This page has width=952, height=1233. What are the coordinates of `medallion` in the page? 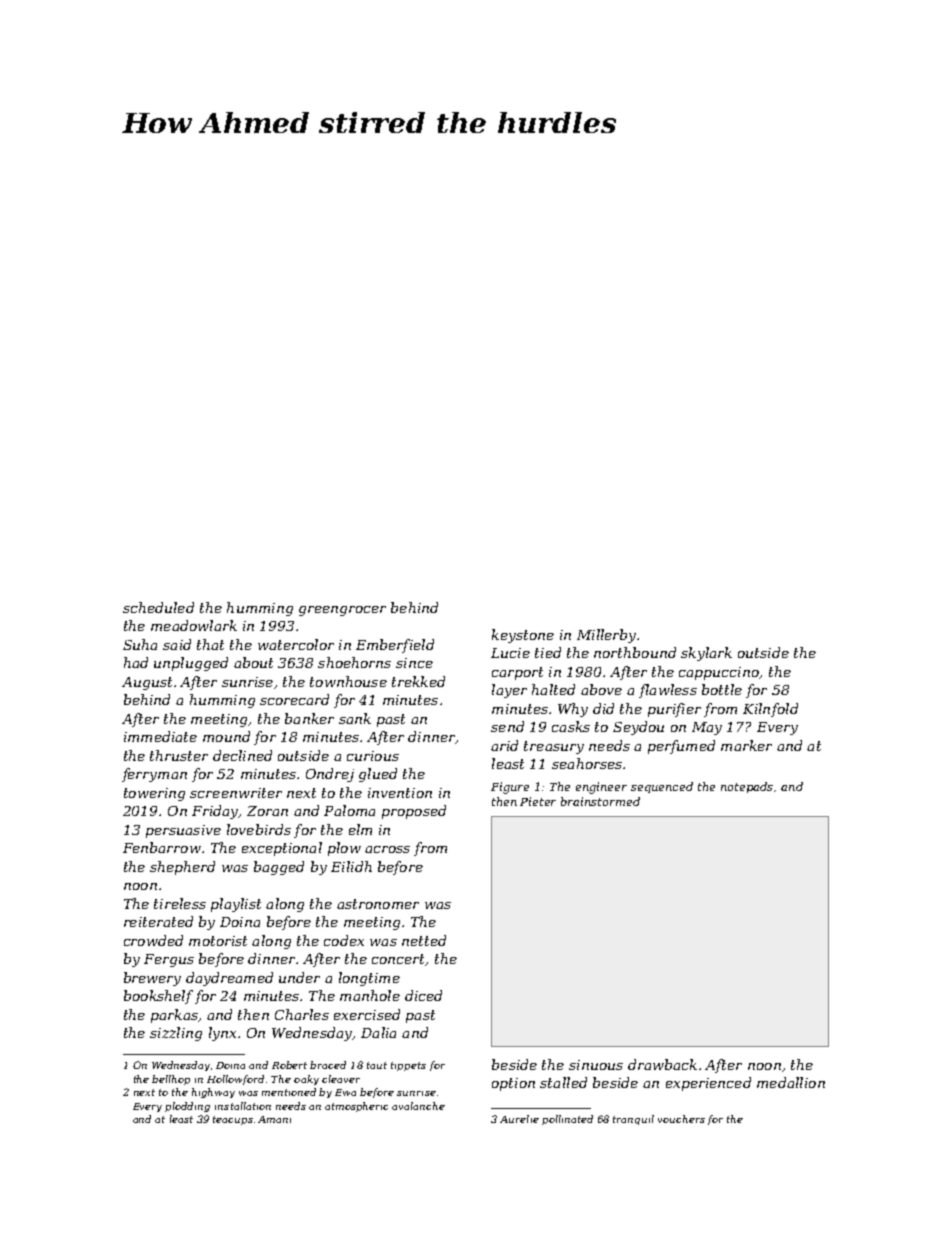 It's located at (791, 1082).
